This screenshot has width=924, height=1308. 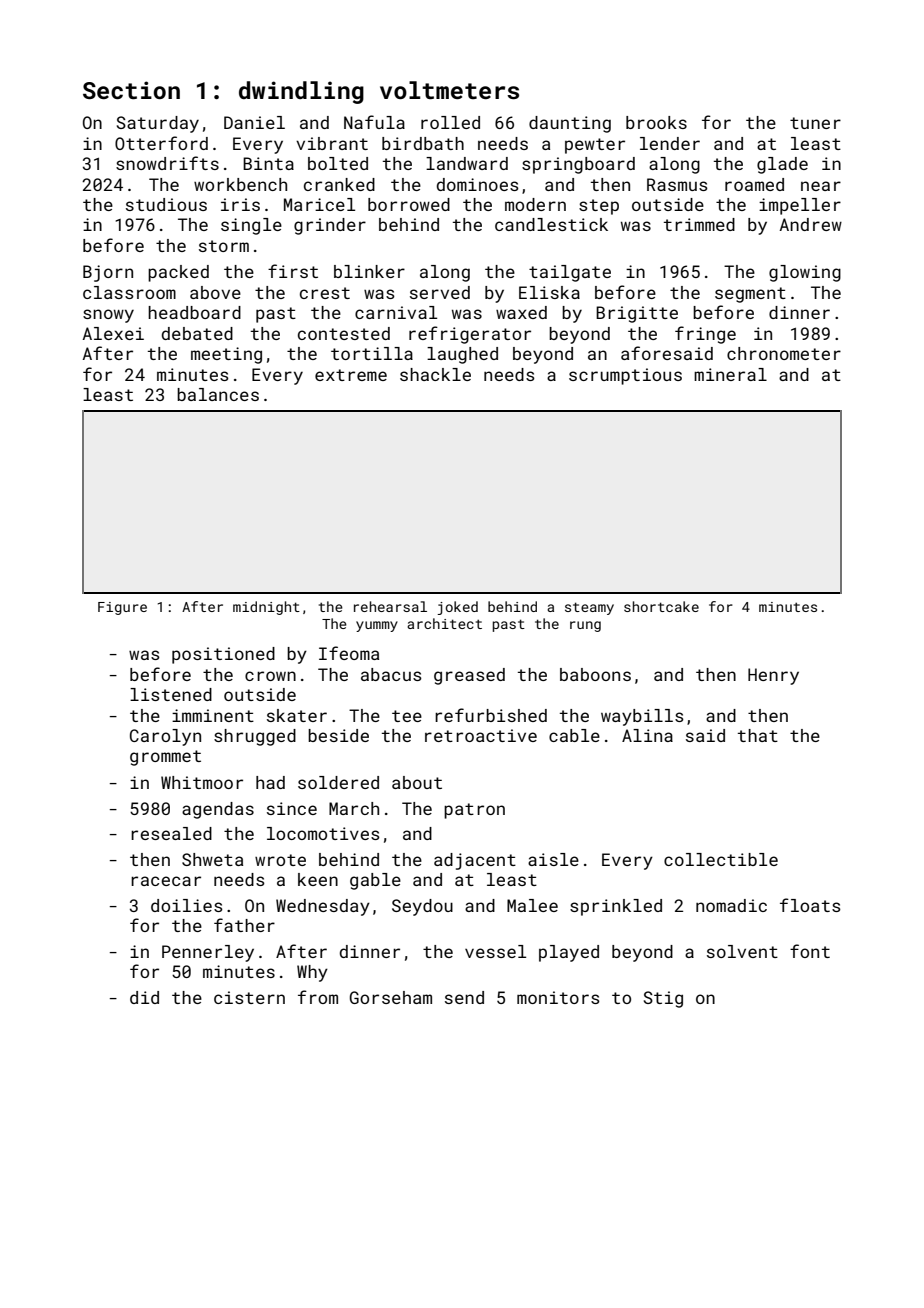 What do you see at coordinates (325, 293) in the screenshot?
I see `crest` at bounding box center [325, 293].
